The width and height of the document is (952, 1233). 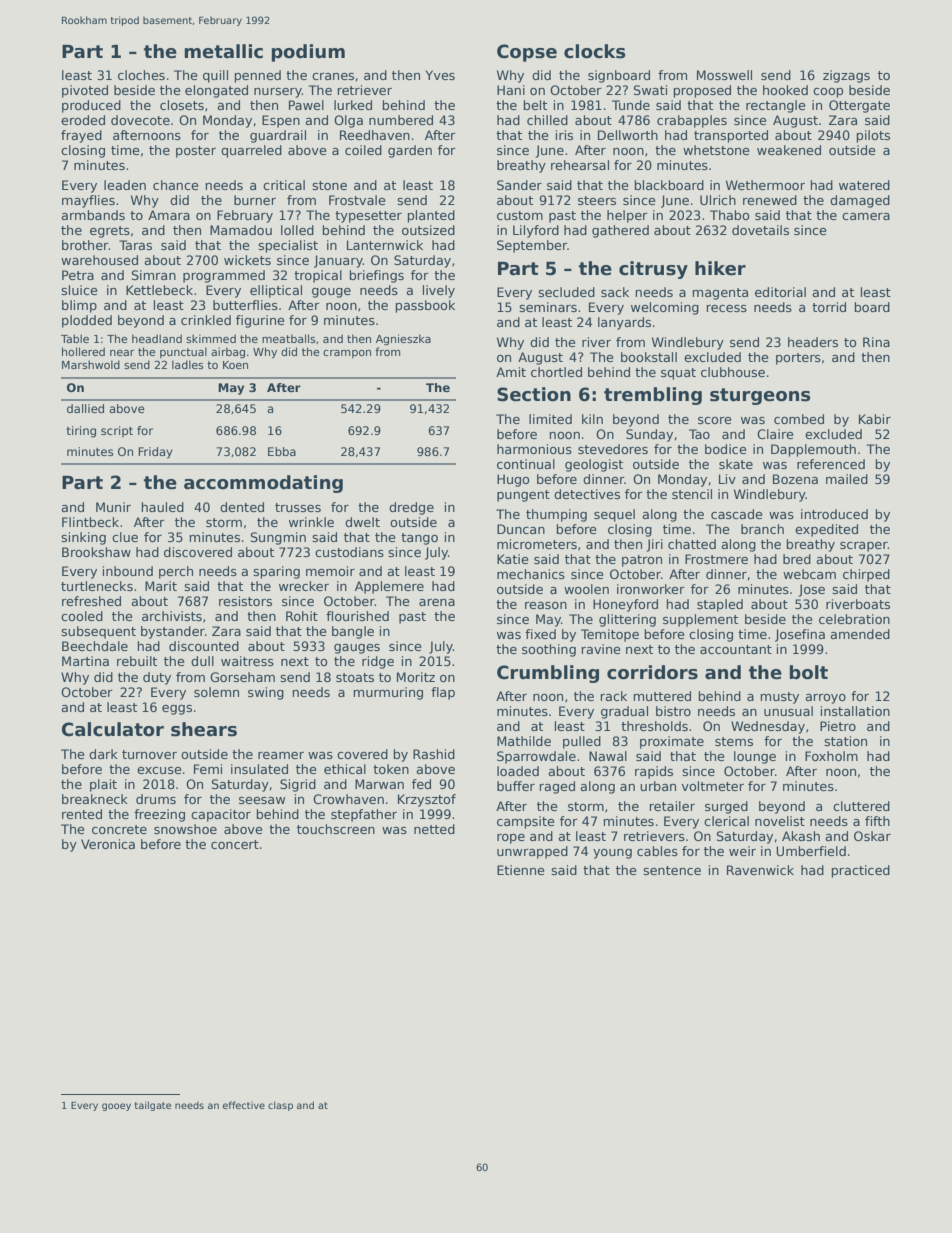 I want to click on rented, so click(x=82, y=814).
